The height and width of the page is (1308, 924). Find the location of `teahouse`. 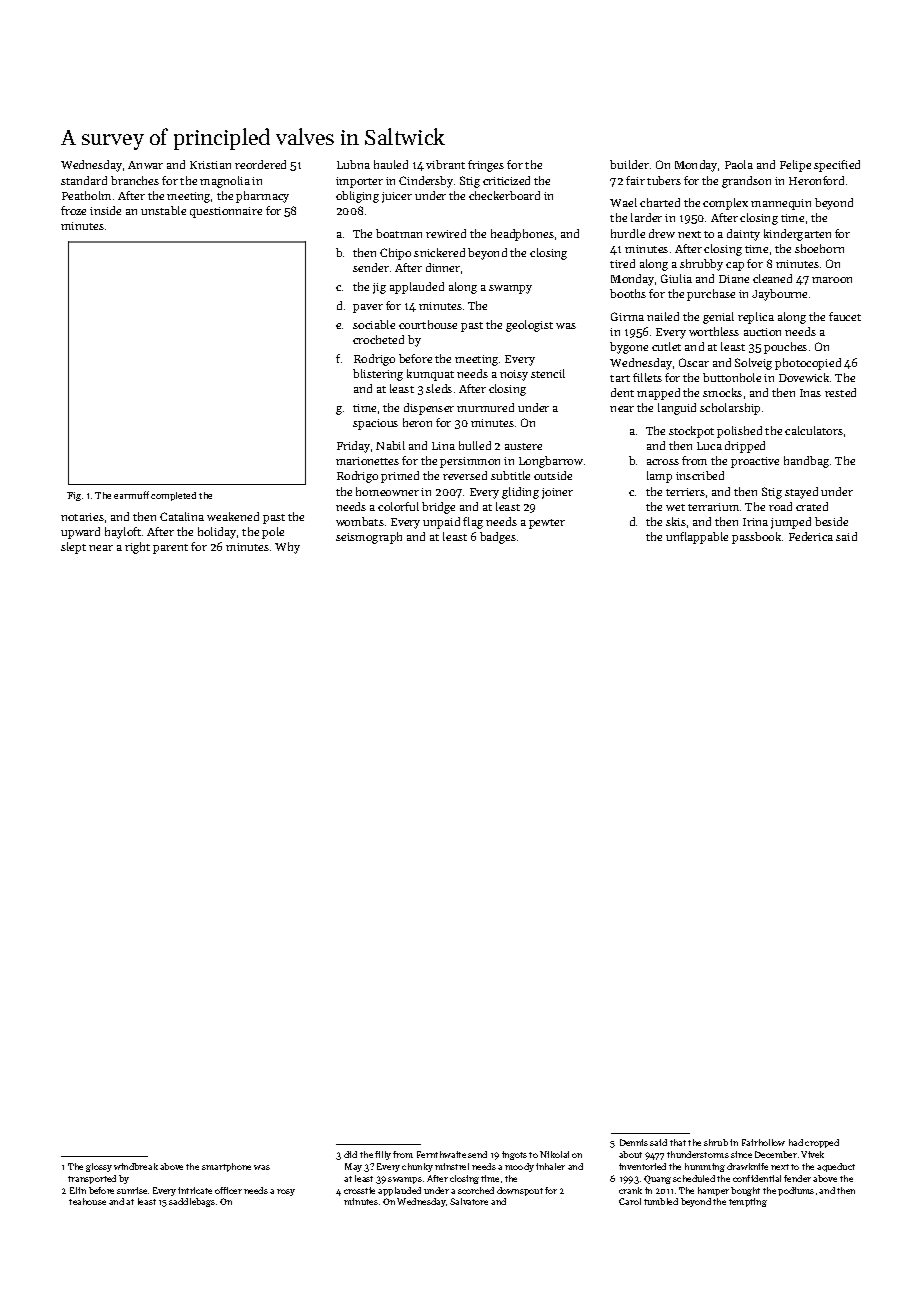

teahouse is located at coordinates (87, 1201).
